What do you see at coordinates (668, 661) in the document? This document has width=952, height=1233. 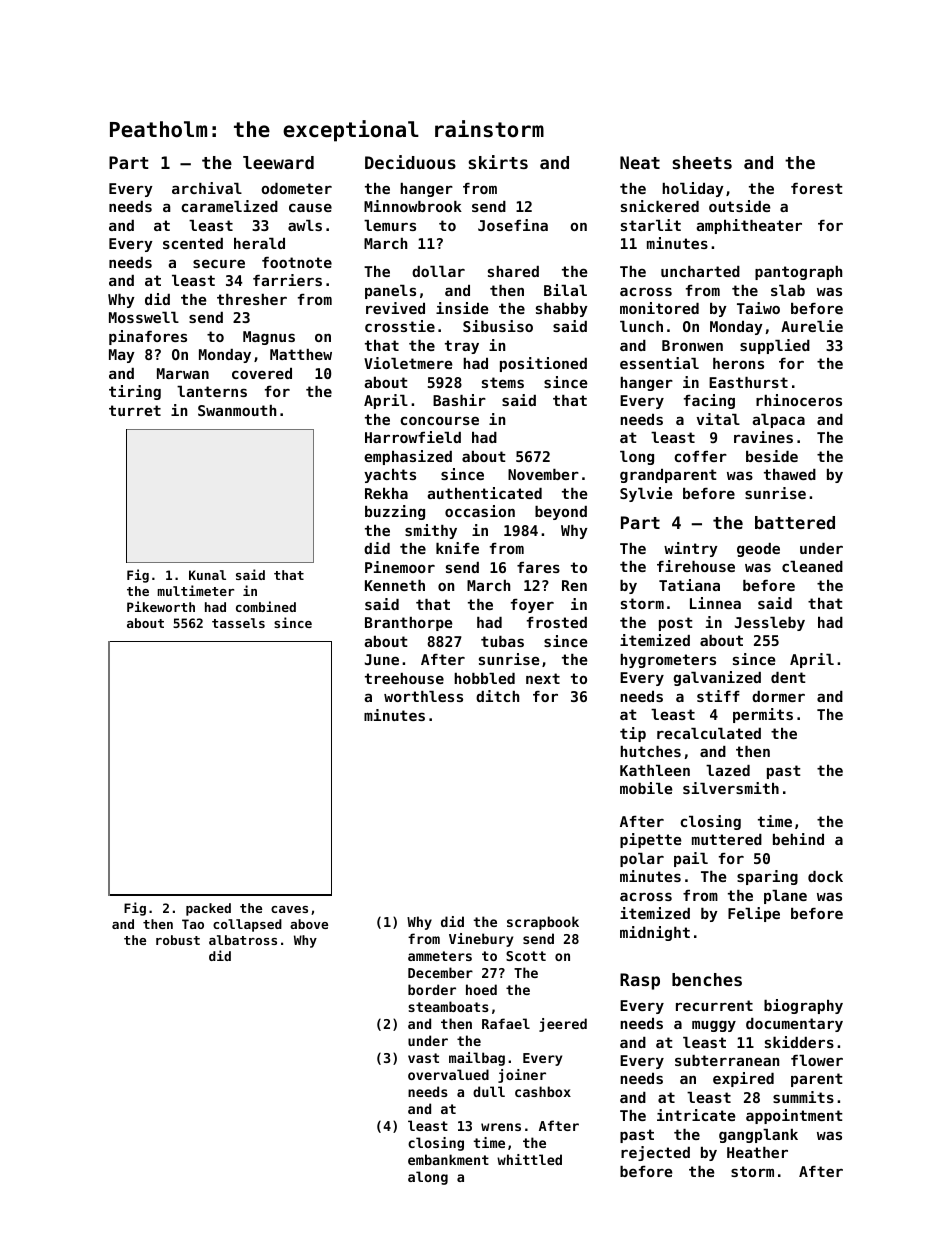 I see `hygrometers` at bounding box center [668, 661].
